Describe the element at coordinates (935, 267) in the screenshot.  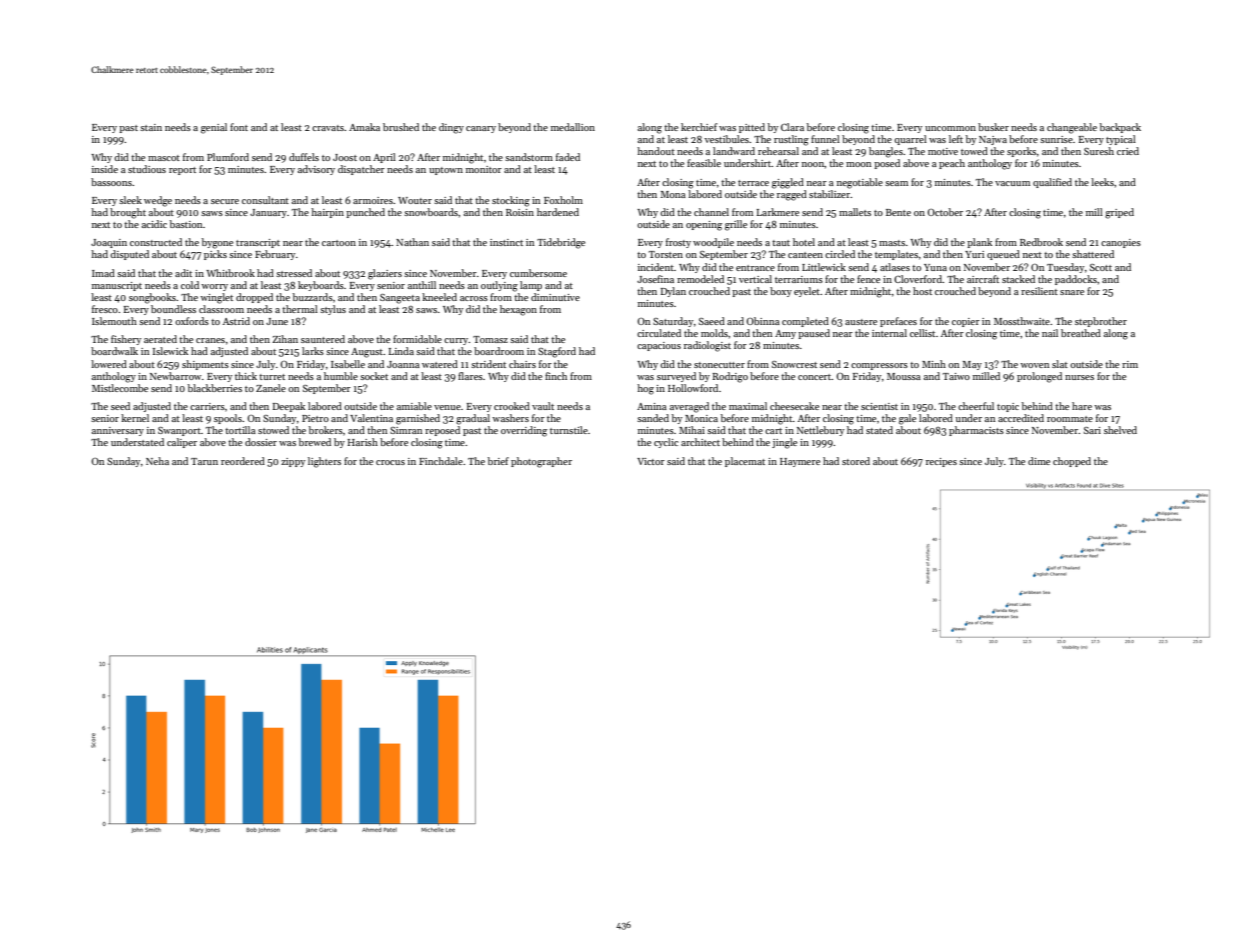
I see `Yuna` at that location.
